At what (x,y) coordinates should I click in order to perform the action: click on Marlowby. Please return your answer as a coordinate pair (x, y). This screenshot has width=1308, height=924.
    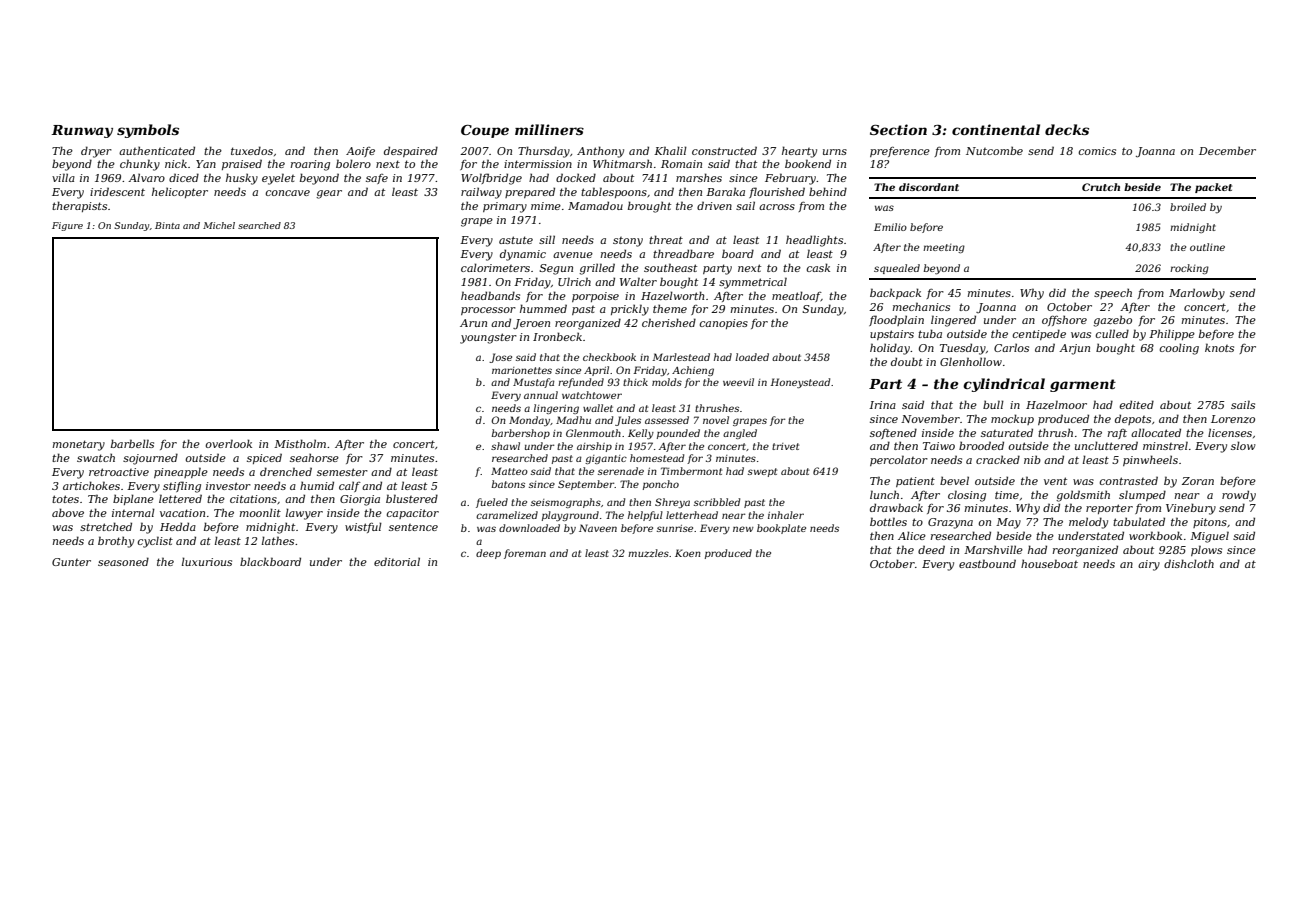
    Looking at the image, I should click on (1197, 294).
